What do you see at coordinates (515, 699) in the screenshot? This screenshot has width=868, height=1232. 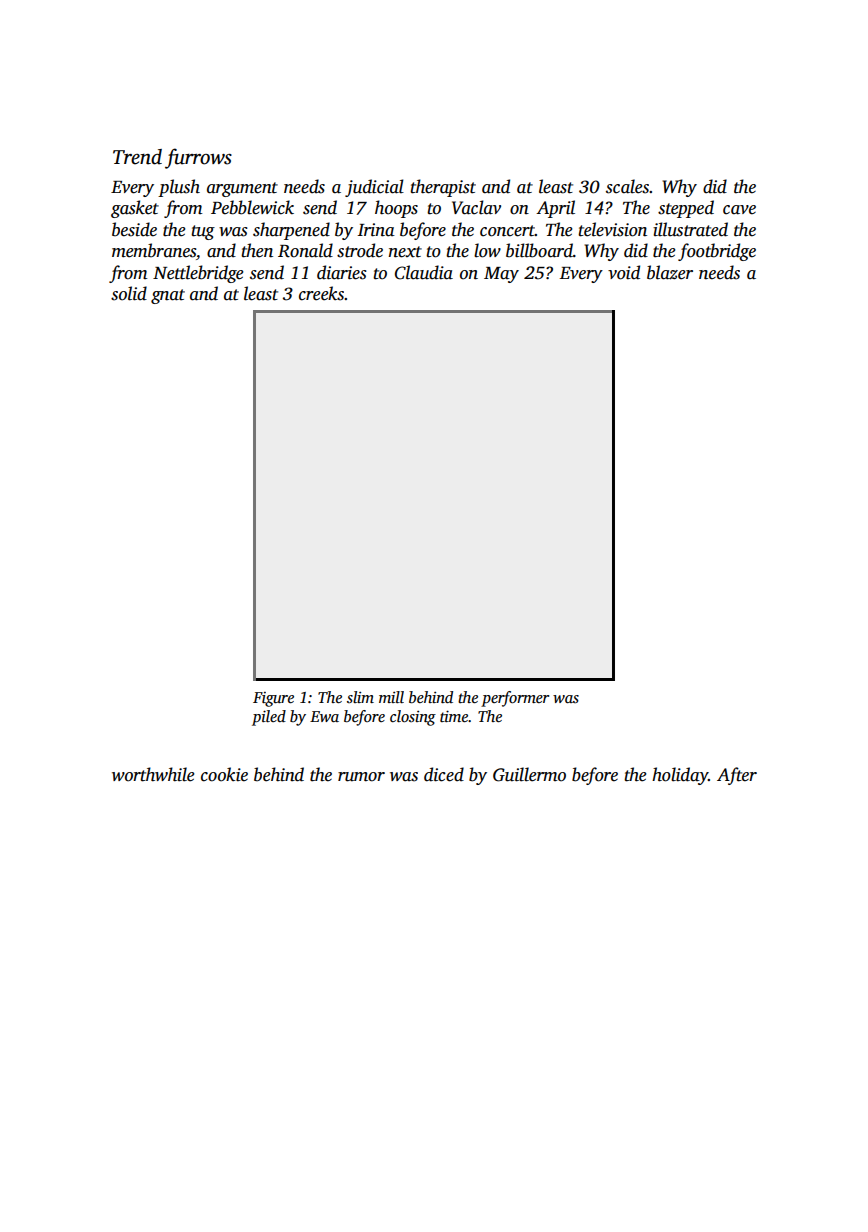 I see `performer` at bounding box center [515, 699].
